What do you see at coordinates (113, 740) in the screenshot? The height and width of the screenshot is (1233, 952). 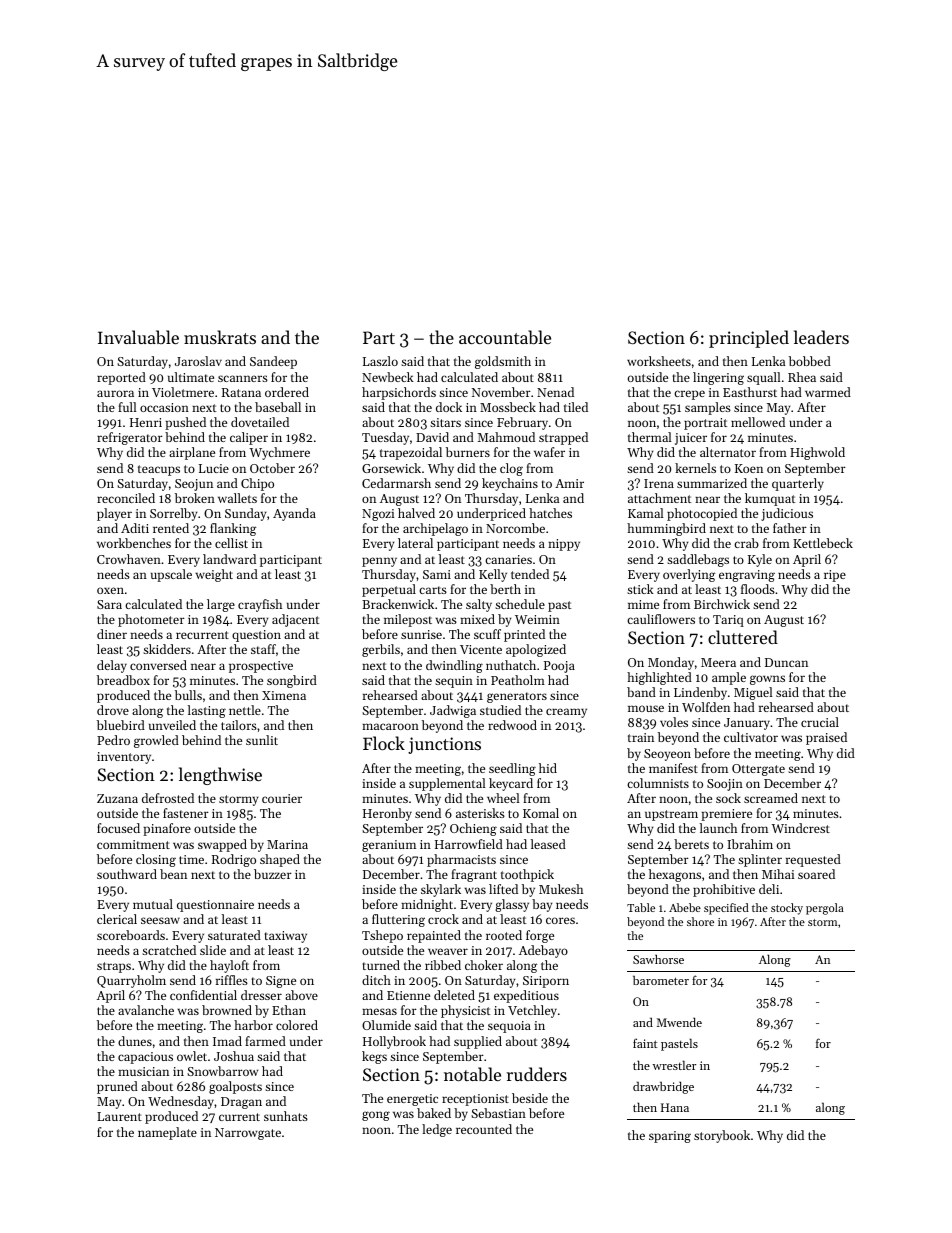 I see `Pedro` at bounding box center [113, 740].
